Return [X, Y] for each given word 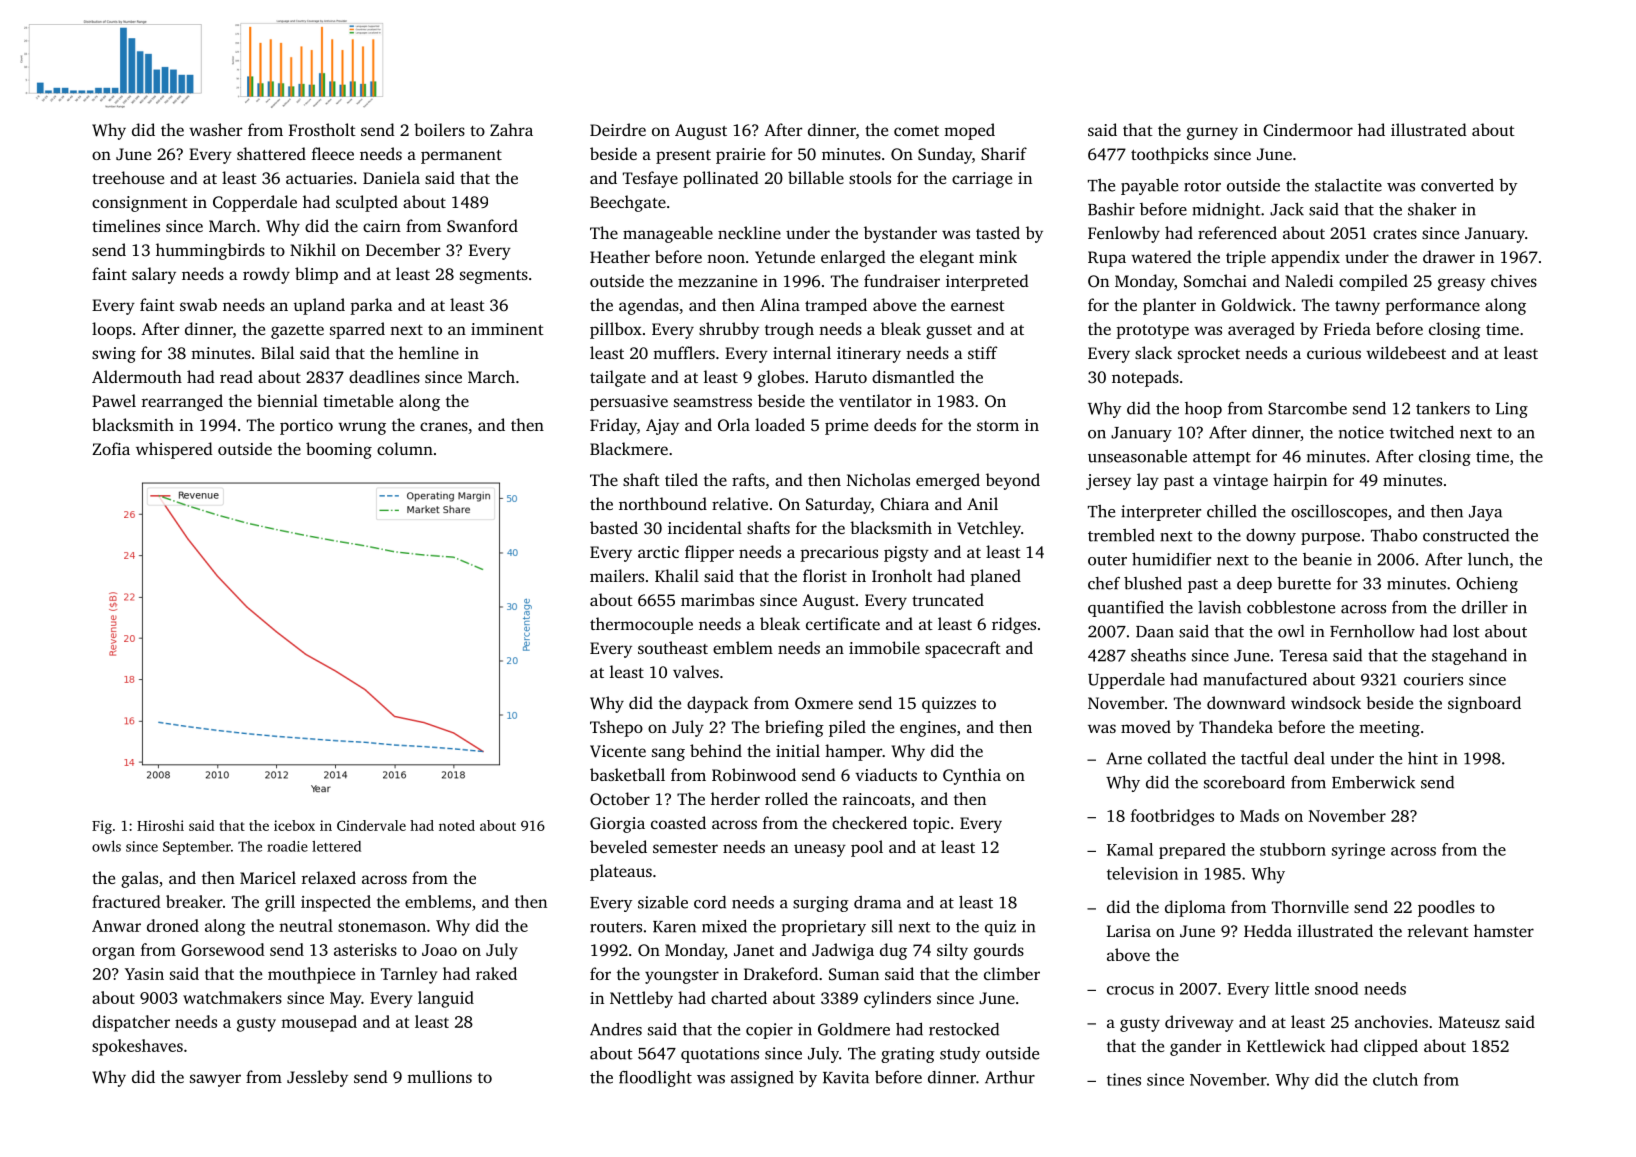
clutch [1395, 1079]
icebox [294, 825]
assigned [762, 1079]
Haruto [841, 377]
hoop [1203, 410]
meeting [1389, 729]
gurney [1212, 133]
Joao [439, 950]
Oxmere [824, 703]
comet [916, 131]
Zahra [511, 129]
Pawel [114, 400]
